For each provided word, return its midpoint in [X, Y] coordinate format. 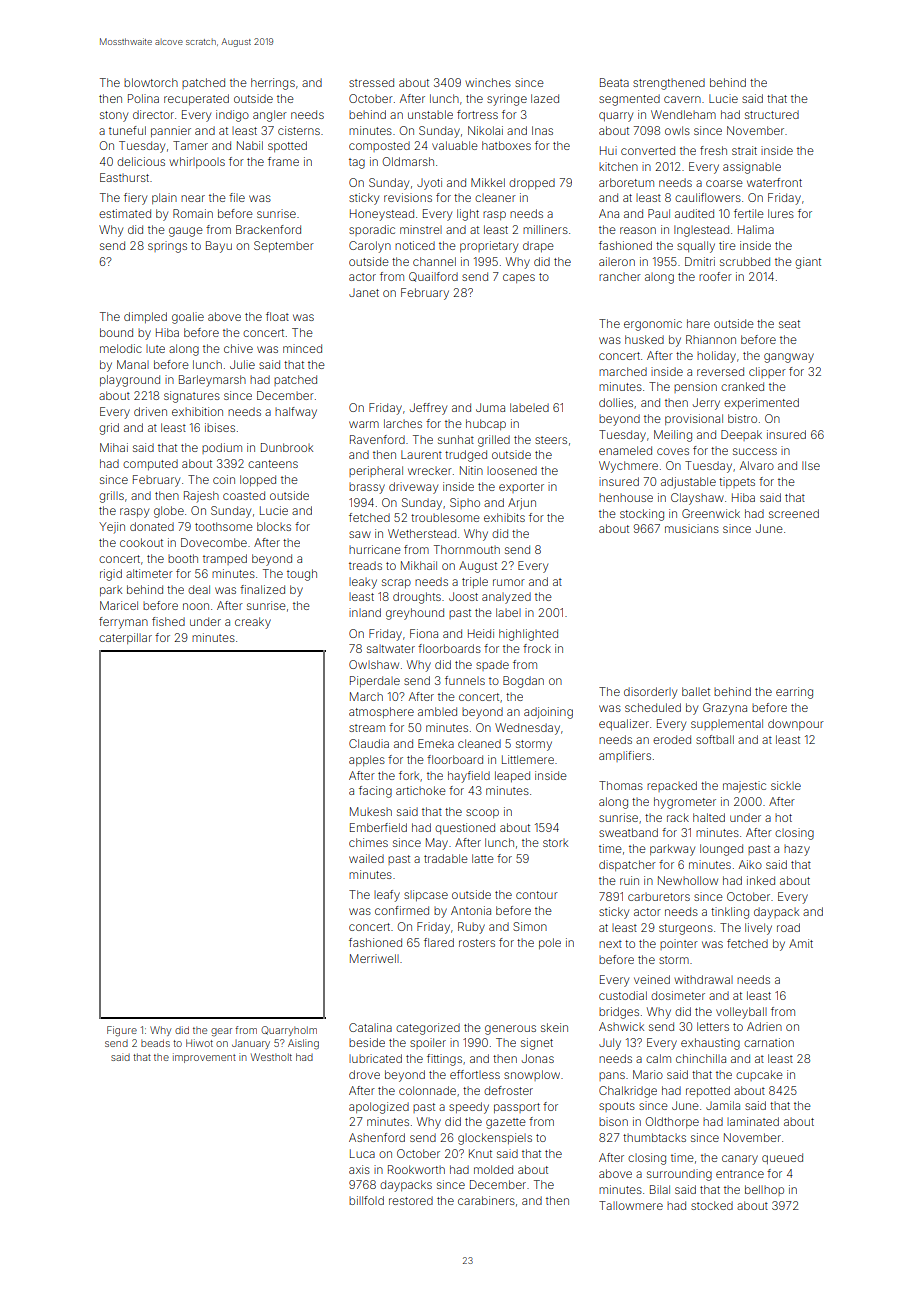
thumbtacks [654, 1137]
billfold [366, 1200]
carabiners [486, 1200]
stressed [371, 82]
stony [114, 116]
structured [772, 114]
